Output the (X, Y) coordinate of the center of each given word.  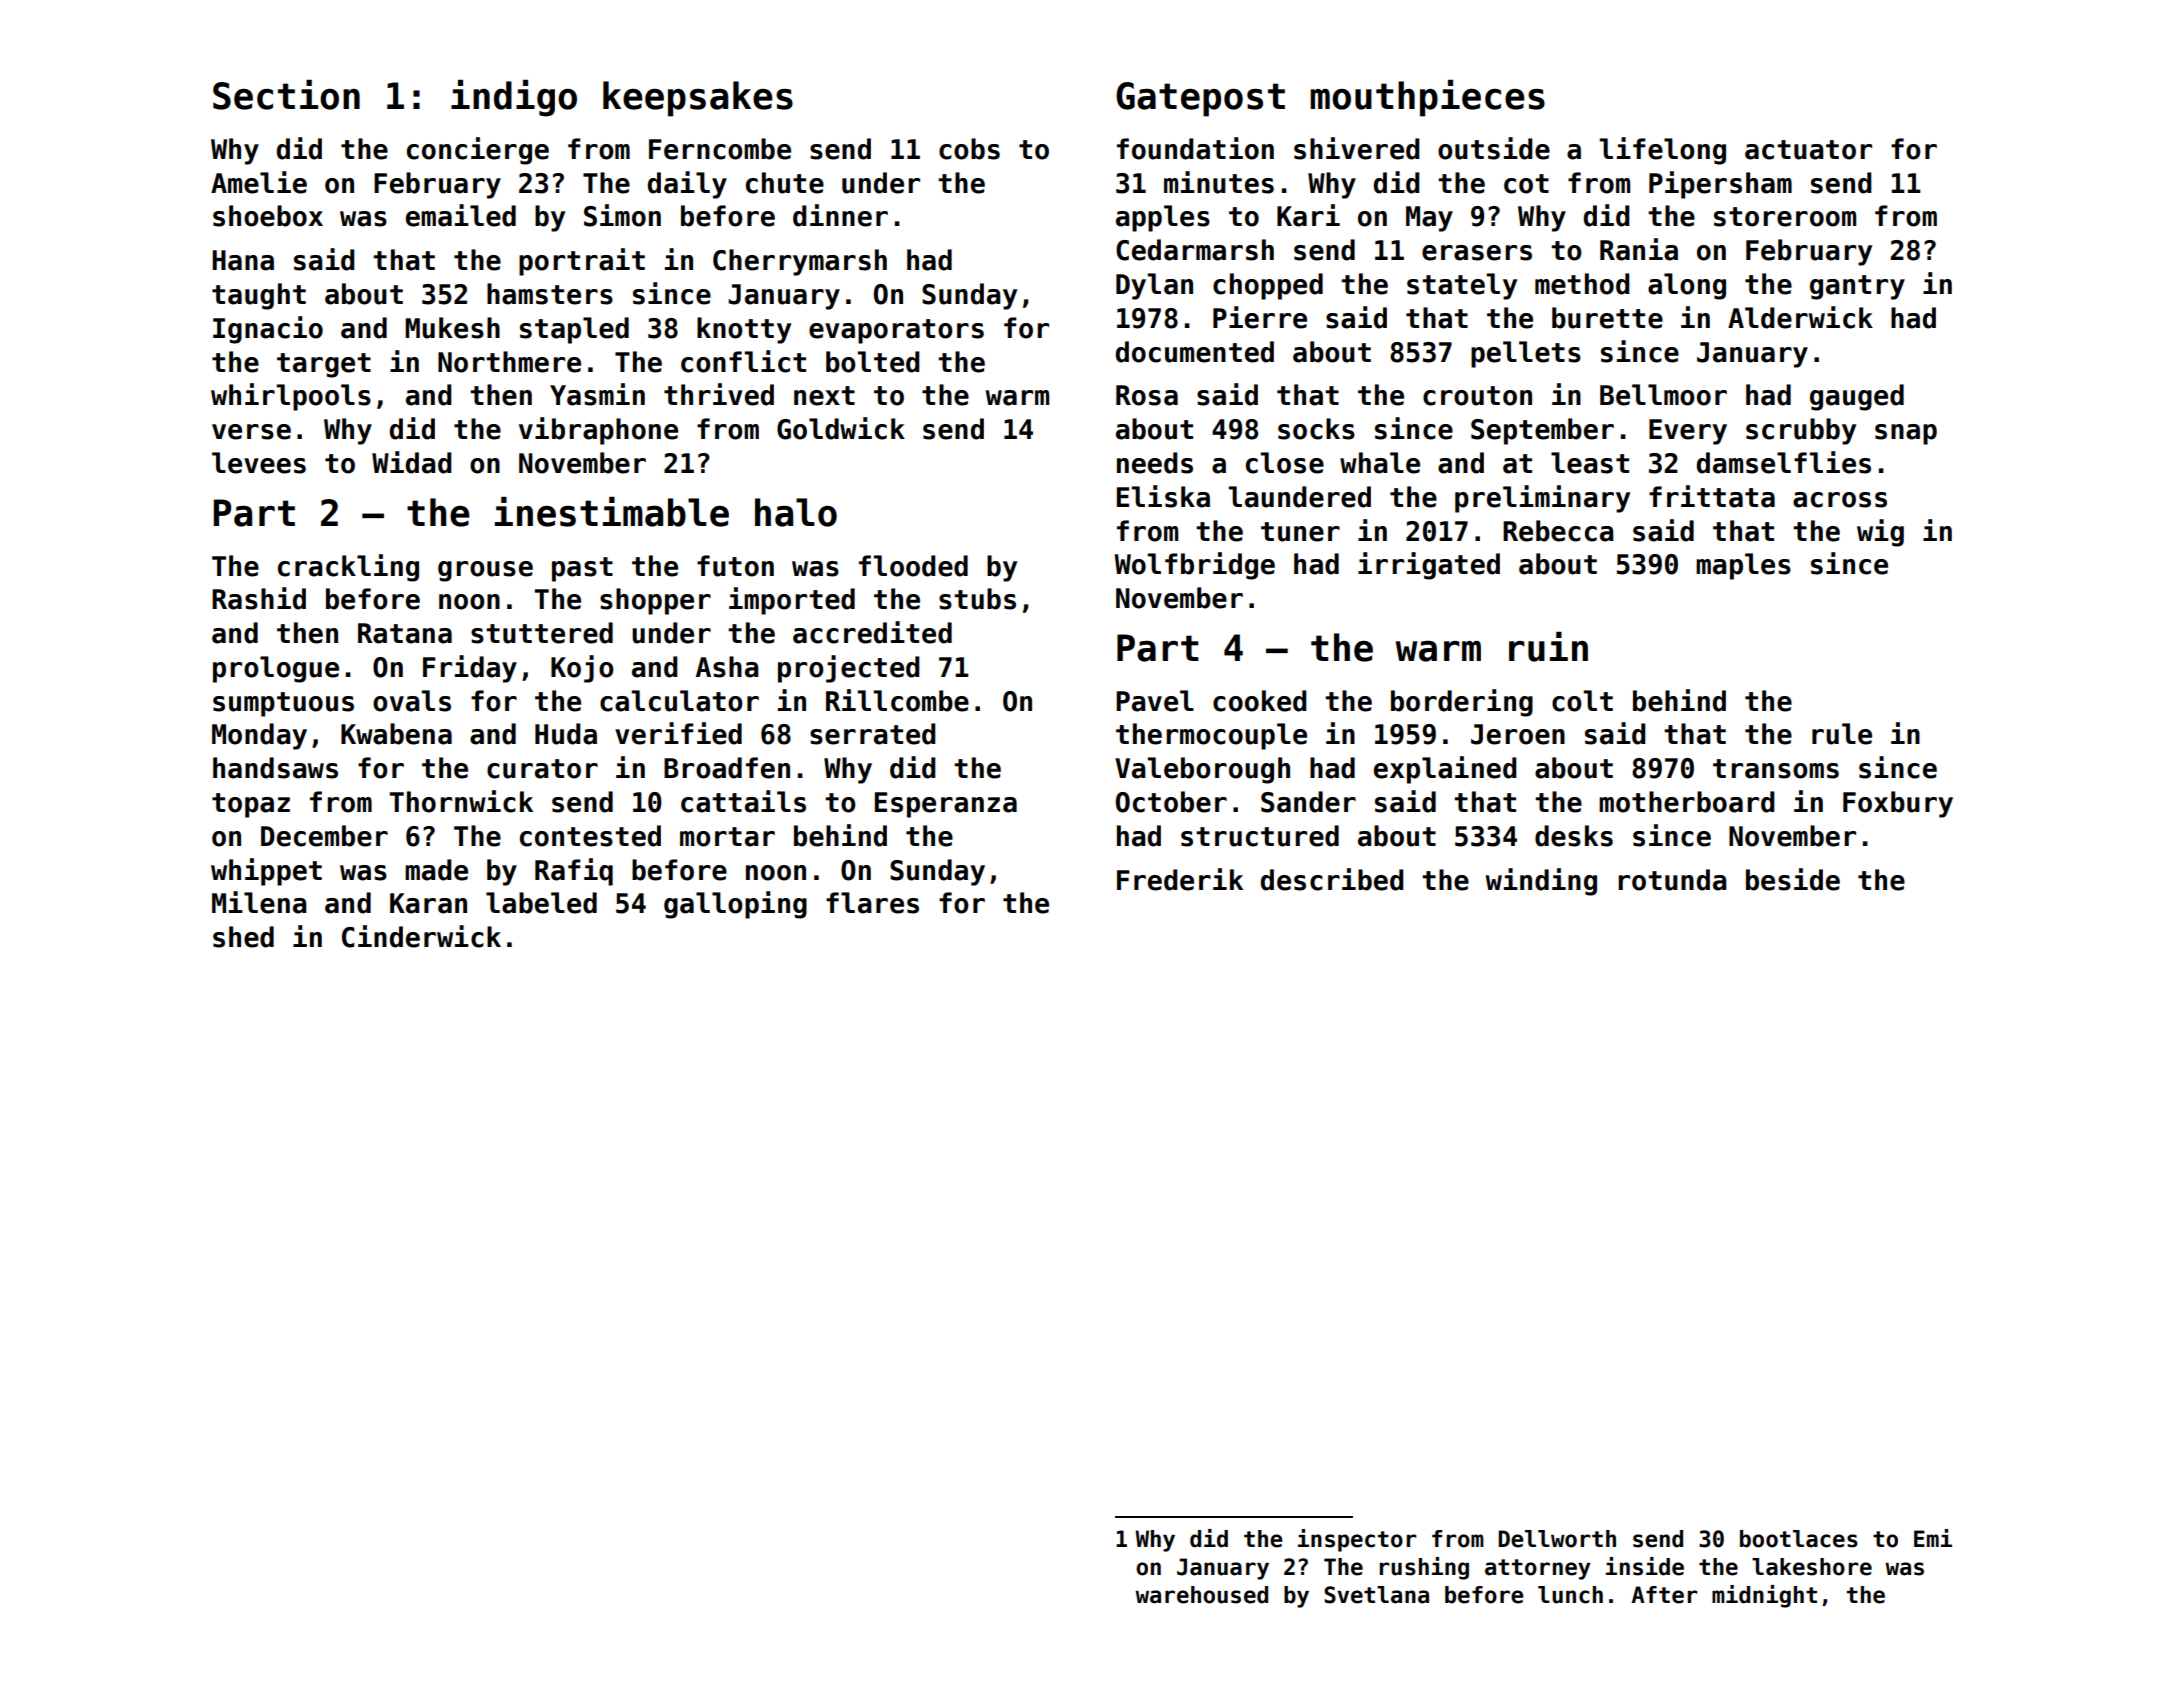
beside (1793, 879)
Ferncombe (720, 149)
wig (1880, 533)
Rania (1639, 249)
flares (872, 903)
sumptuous (283, 704)
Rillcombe (897, 700)
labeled (541, 903)
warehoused (1201, 1595)
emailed (461, 215)
